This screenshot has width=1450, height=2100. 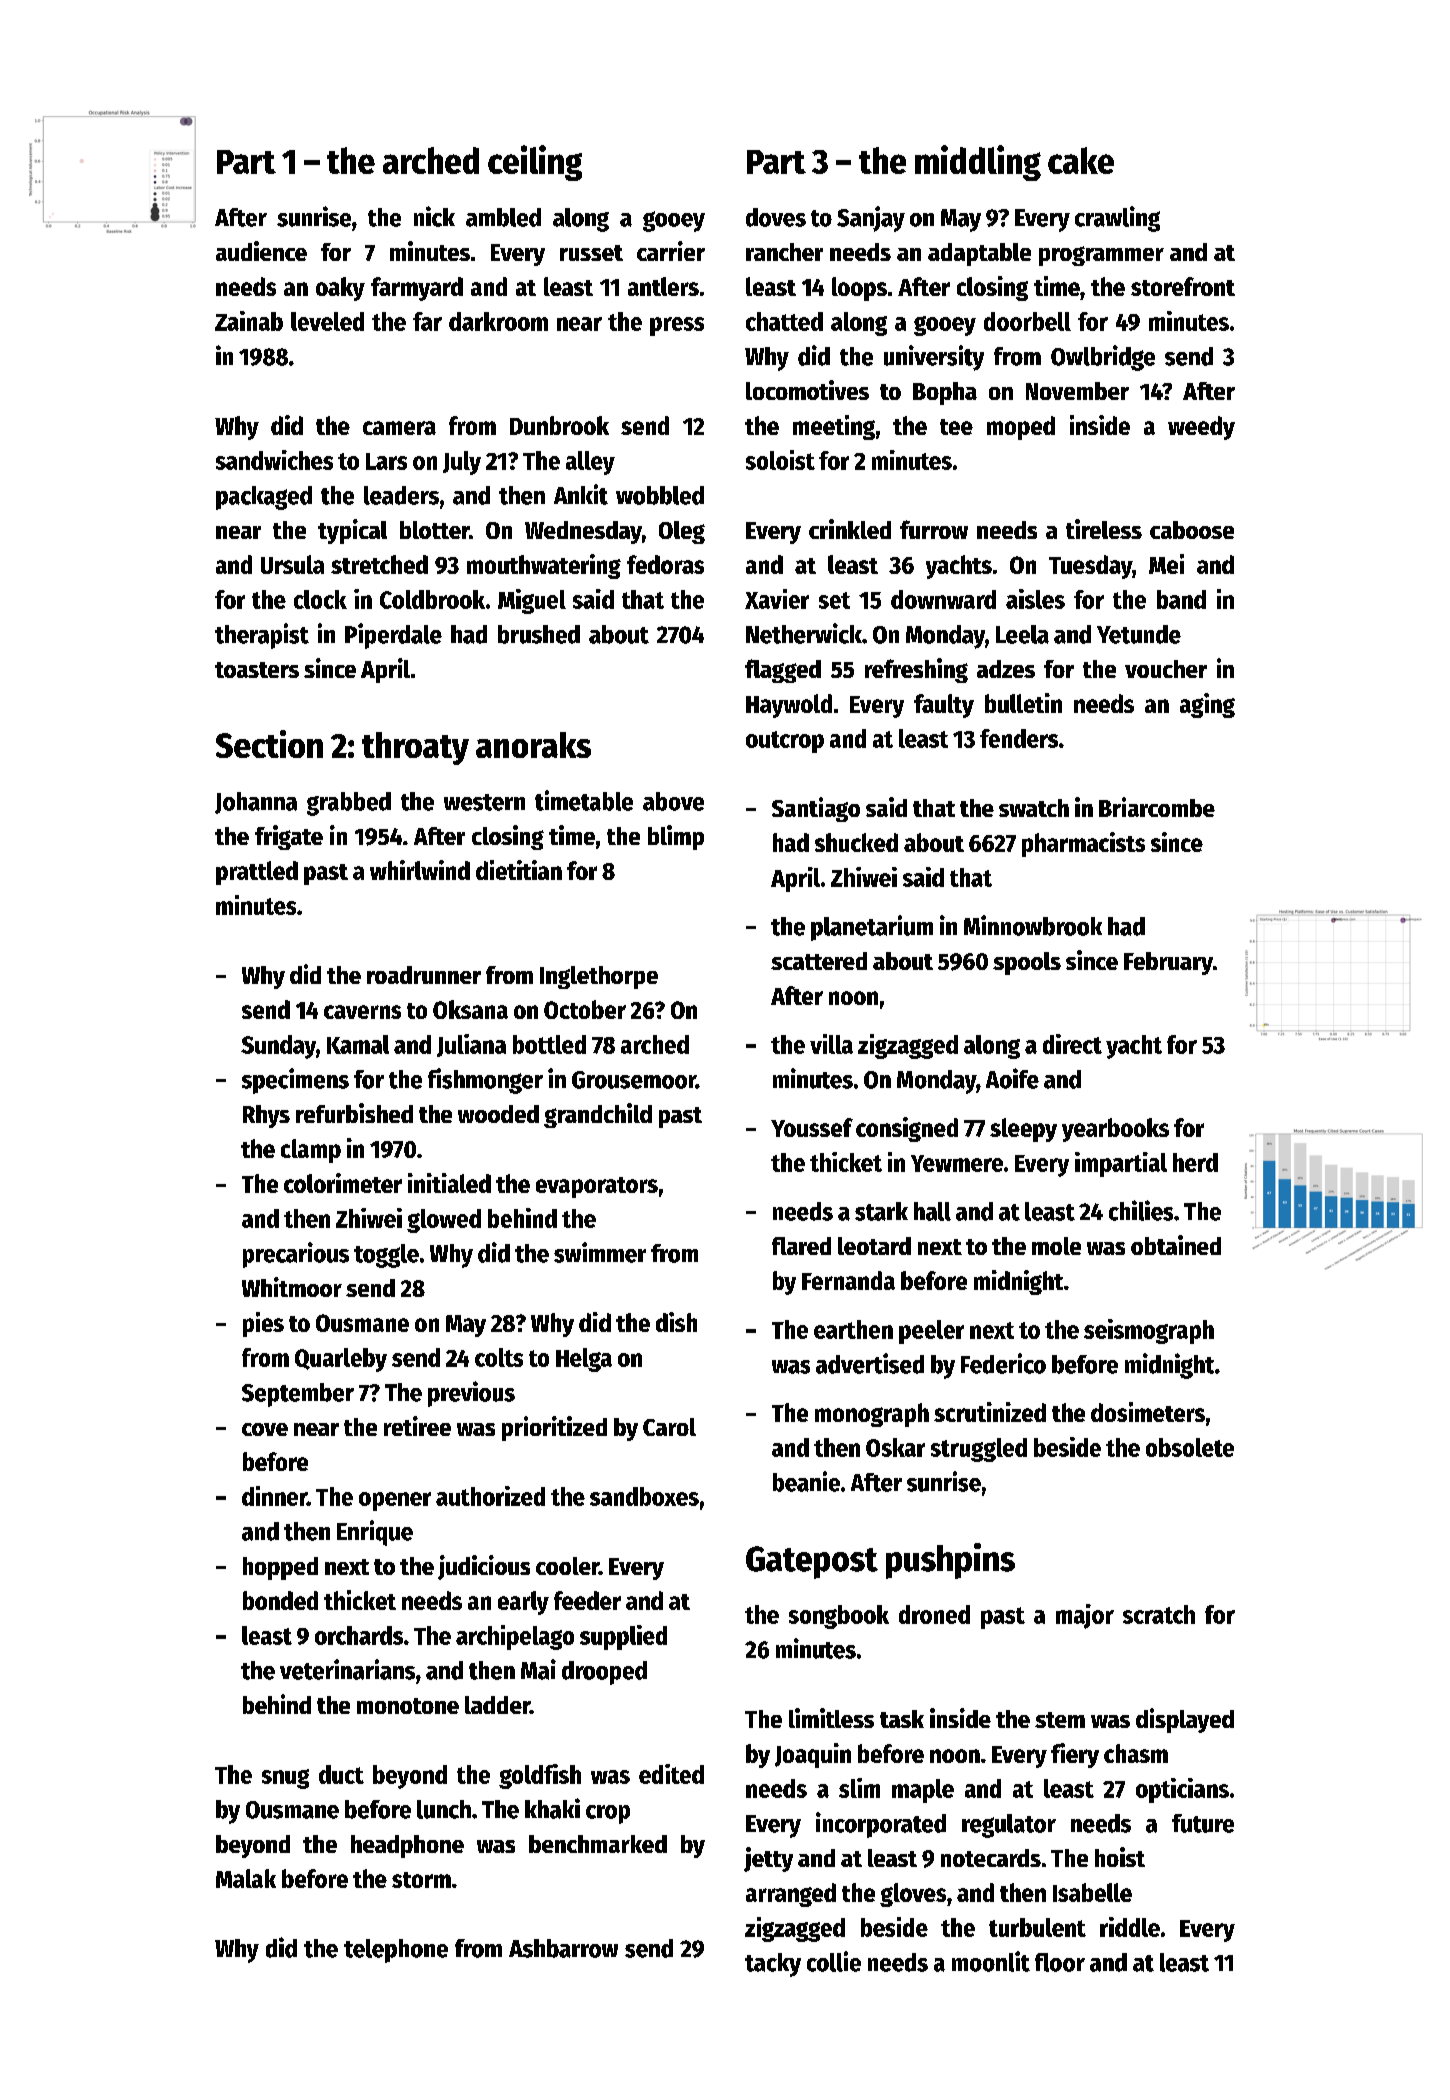 I want to click on Quarleby, so click(x=341, y=1360).
